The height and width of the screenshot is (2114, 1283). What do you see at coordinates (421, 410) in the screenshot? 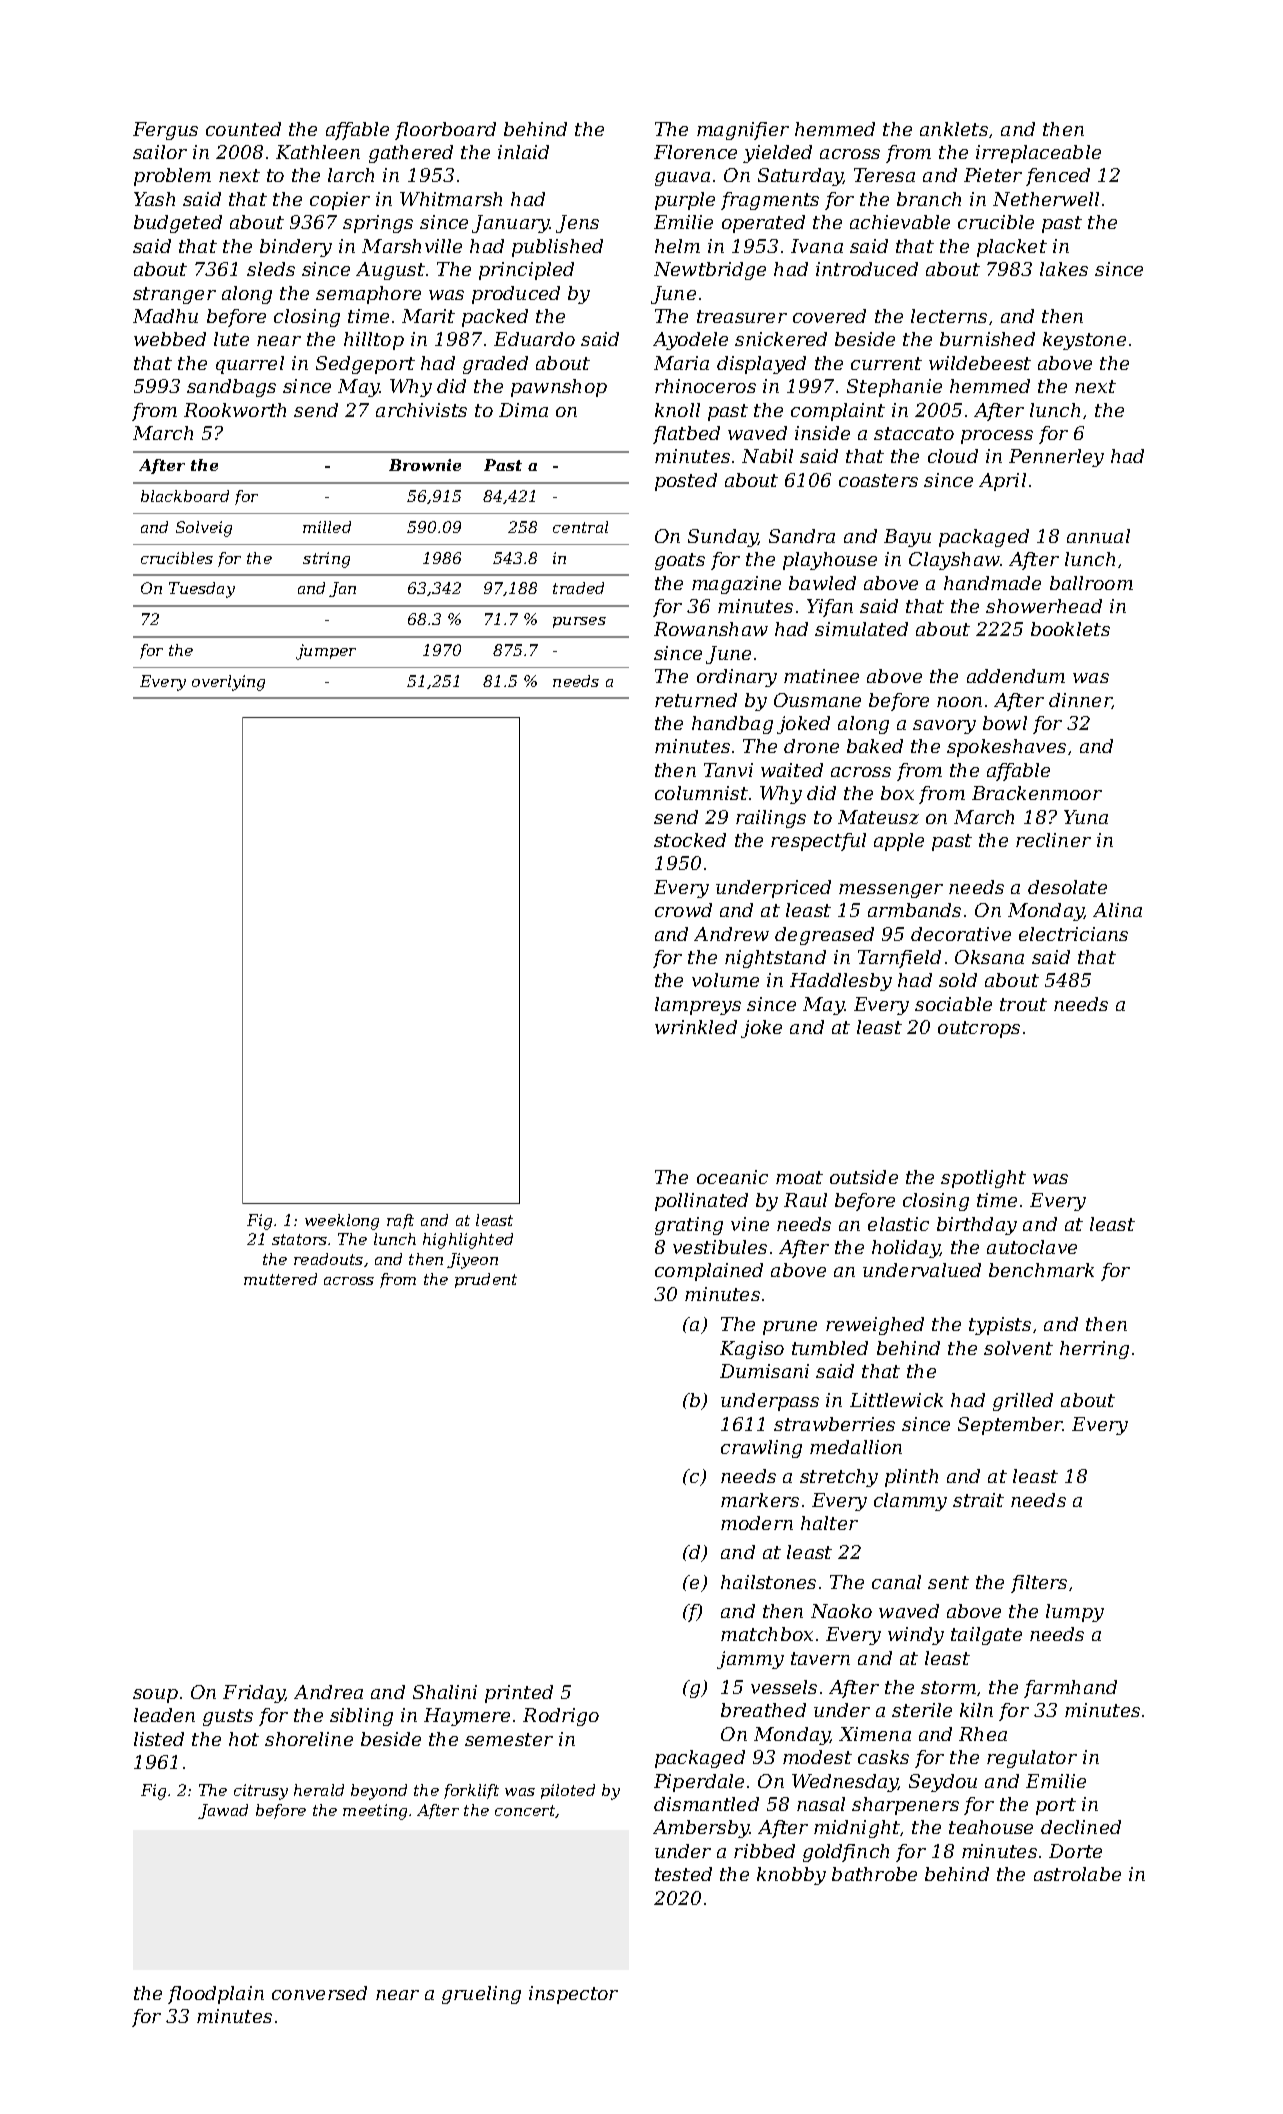
I see `archivists` at bounding box center [421, 410].
